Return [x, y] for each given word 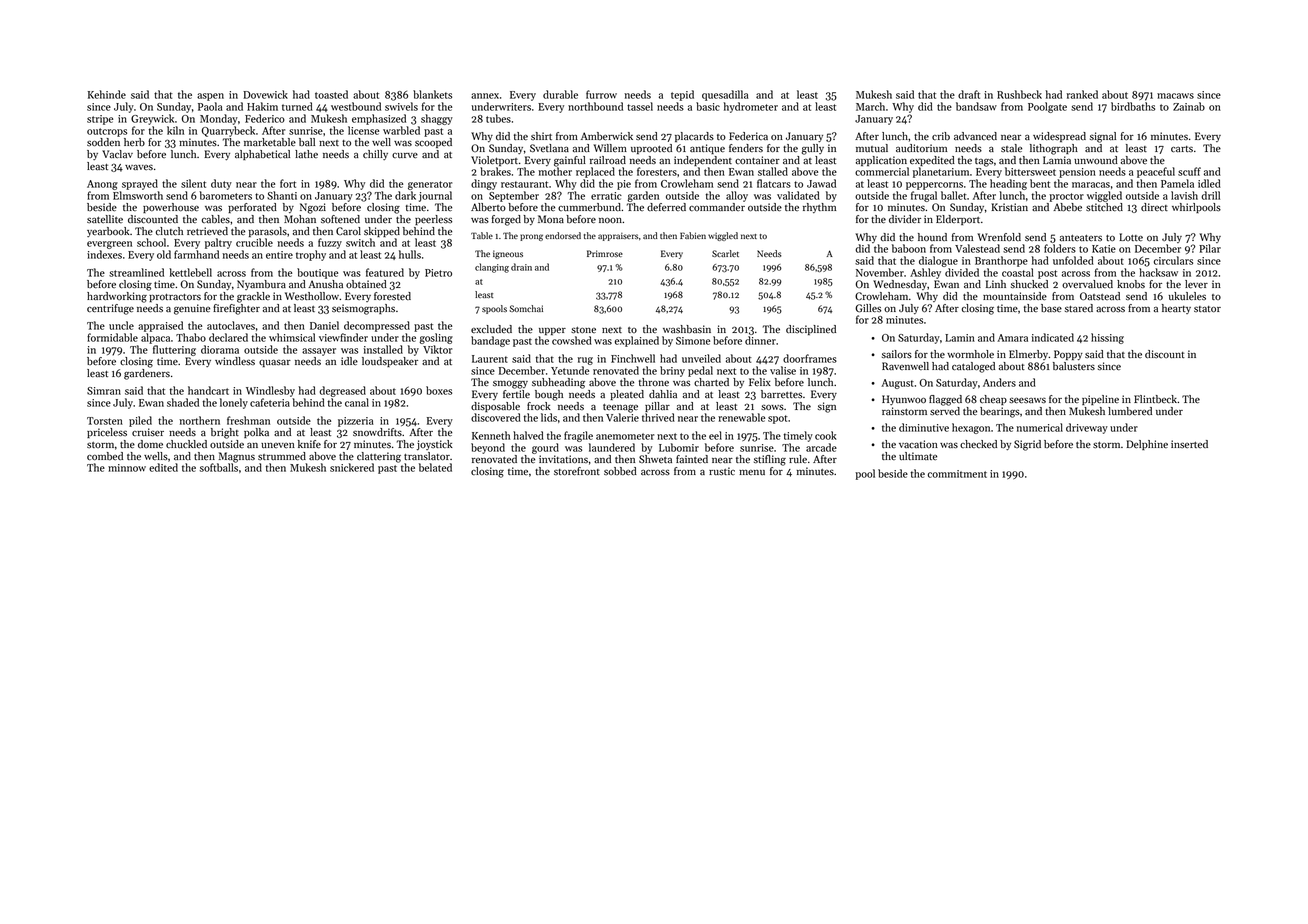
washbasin [687, 329]
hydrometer [751, 107]
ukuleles [1187, 296]
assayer [319, 352]
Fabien [693, 235]
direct [1154, 207]
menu [752, 472]
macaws [1175, 96]
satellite [105, 219]
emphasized [379, 119]
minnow [127, 468]
